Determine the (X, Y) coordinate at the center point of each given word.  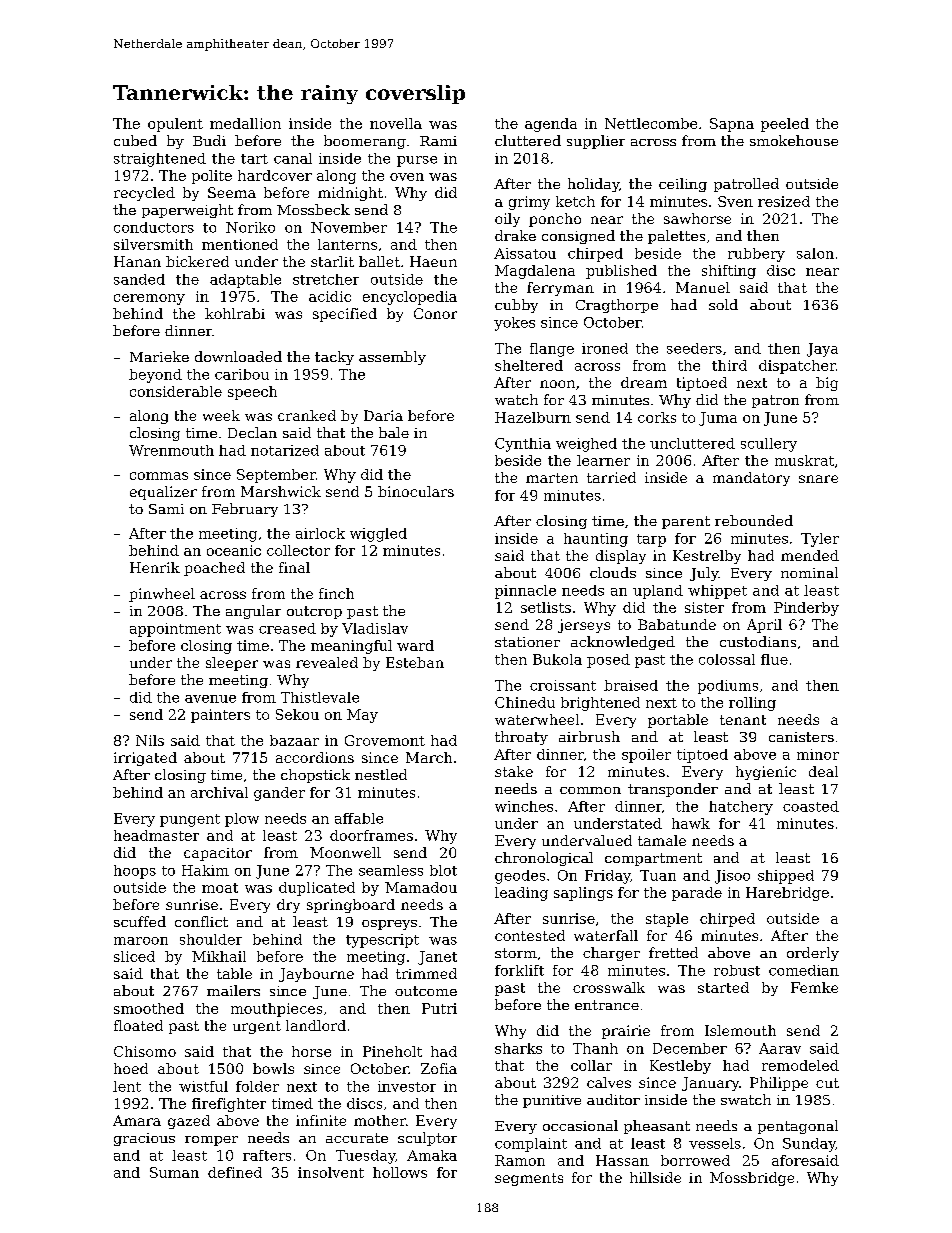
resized (784, 201)
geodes (520, 877)
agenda (551, 125)
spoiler (646, 756)
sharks (518, 1048)
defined (235, 1172)
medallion (245, 123)
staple (667, 920)
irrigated (145, 759)
